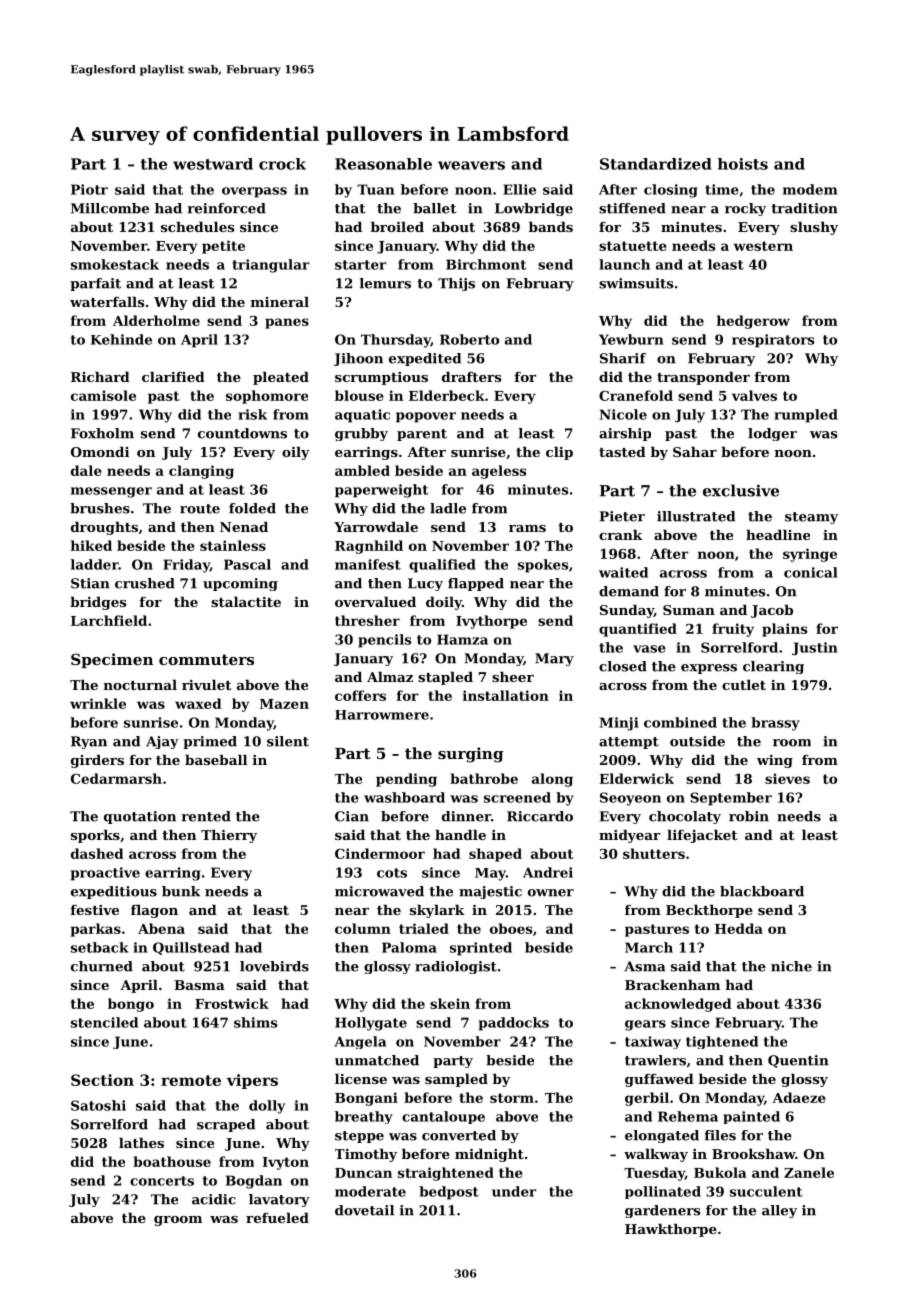 This screenshot has height=1316, width=908. I want to click on overpass, so click(254, 192).
